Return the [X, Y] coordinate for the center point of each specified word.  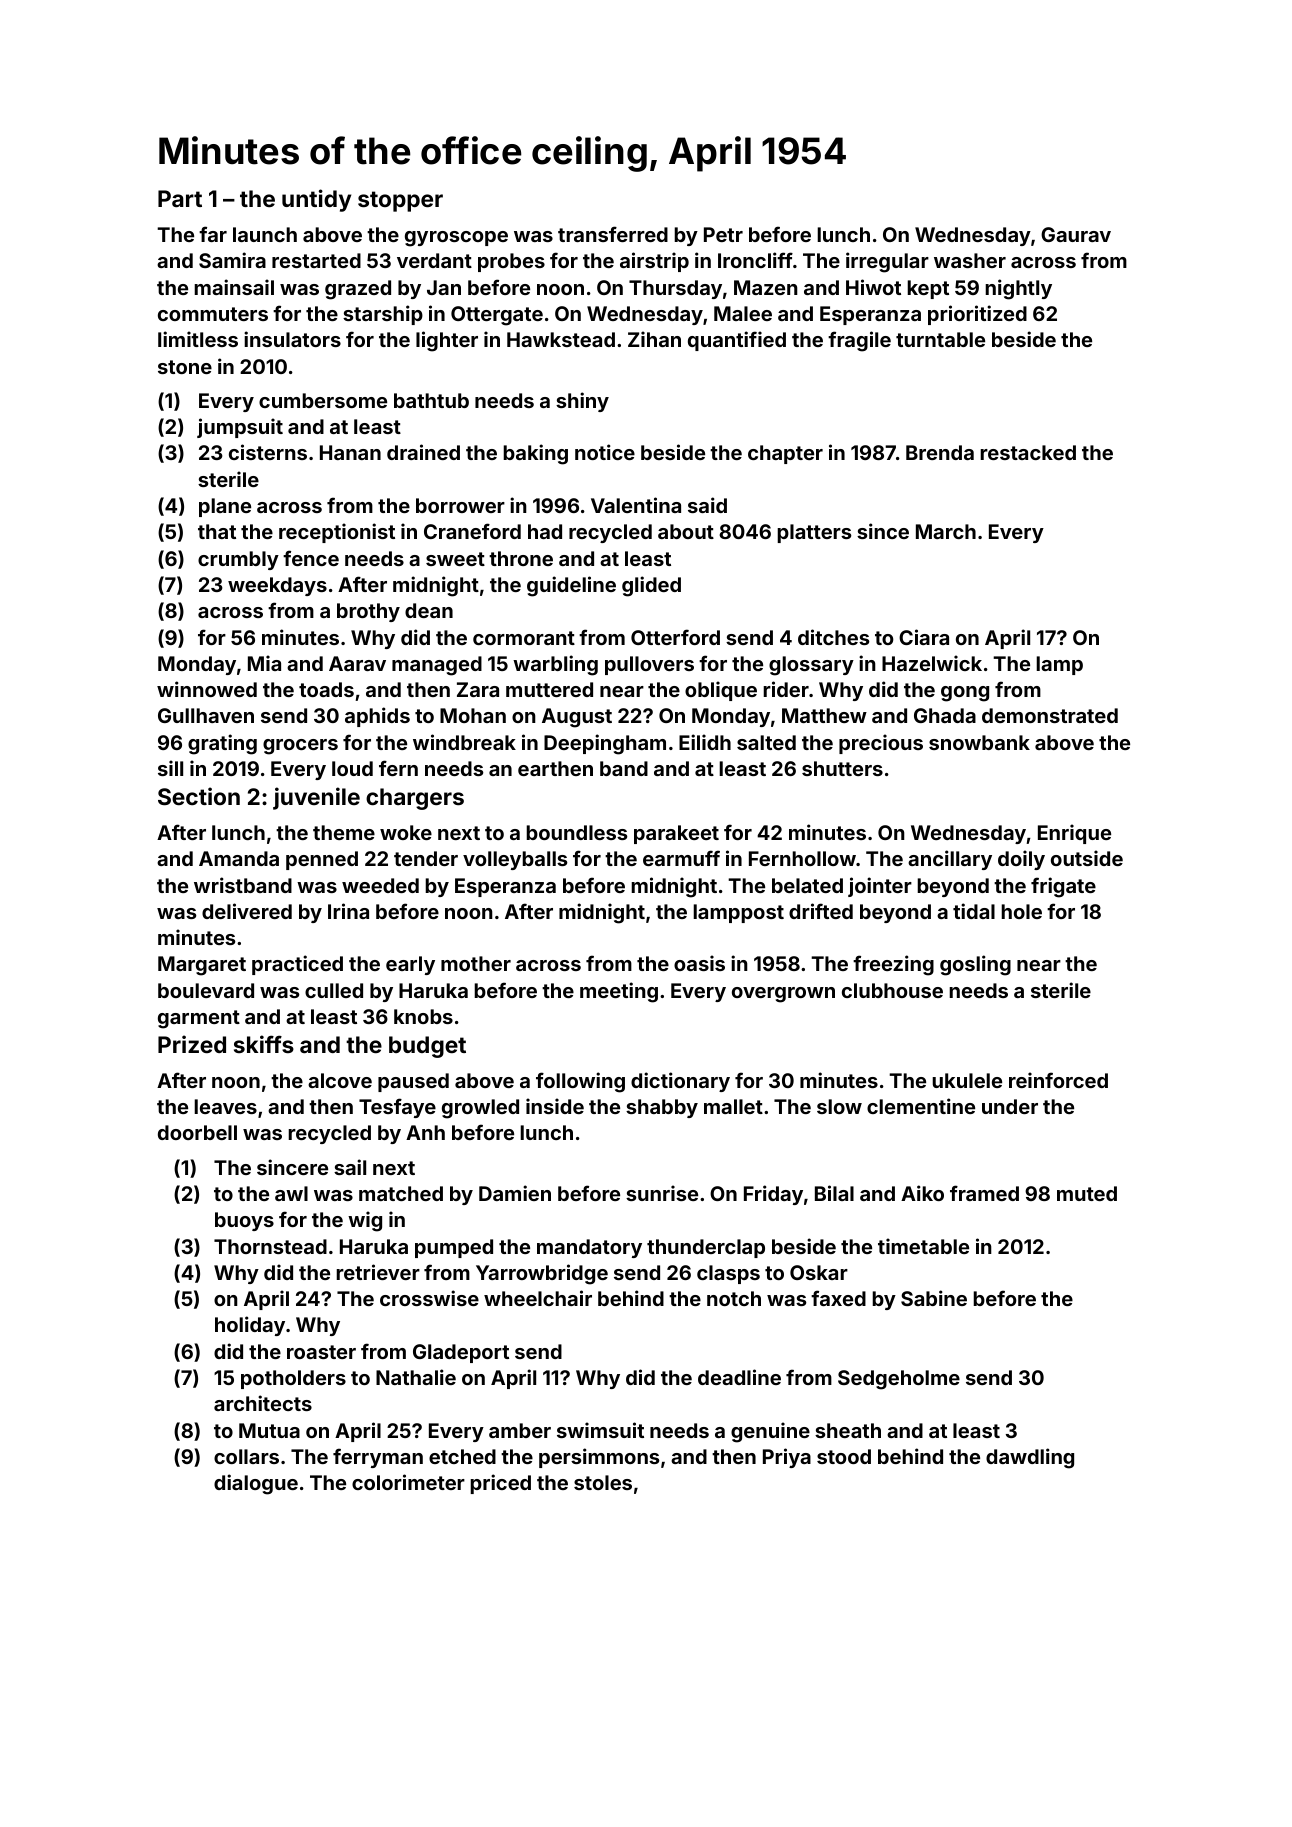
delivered [247, 911]
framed [984, 1193]
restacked [1028, 452]
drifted [821, 911]
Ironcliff [755, 260]
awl [291, 1193]
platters [814, 533]
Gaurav [1076, 234]
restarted [316, 260]
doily [1021, 860]
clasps [728, 1274]
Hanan [350, 452]
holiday [250, 1326]
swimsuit [600, 1430]
